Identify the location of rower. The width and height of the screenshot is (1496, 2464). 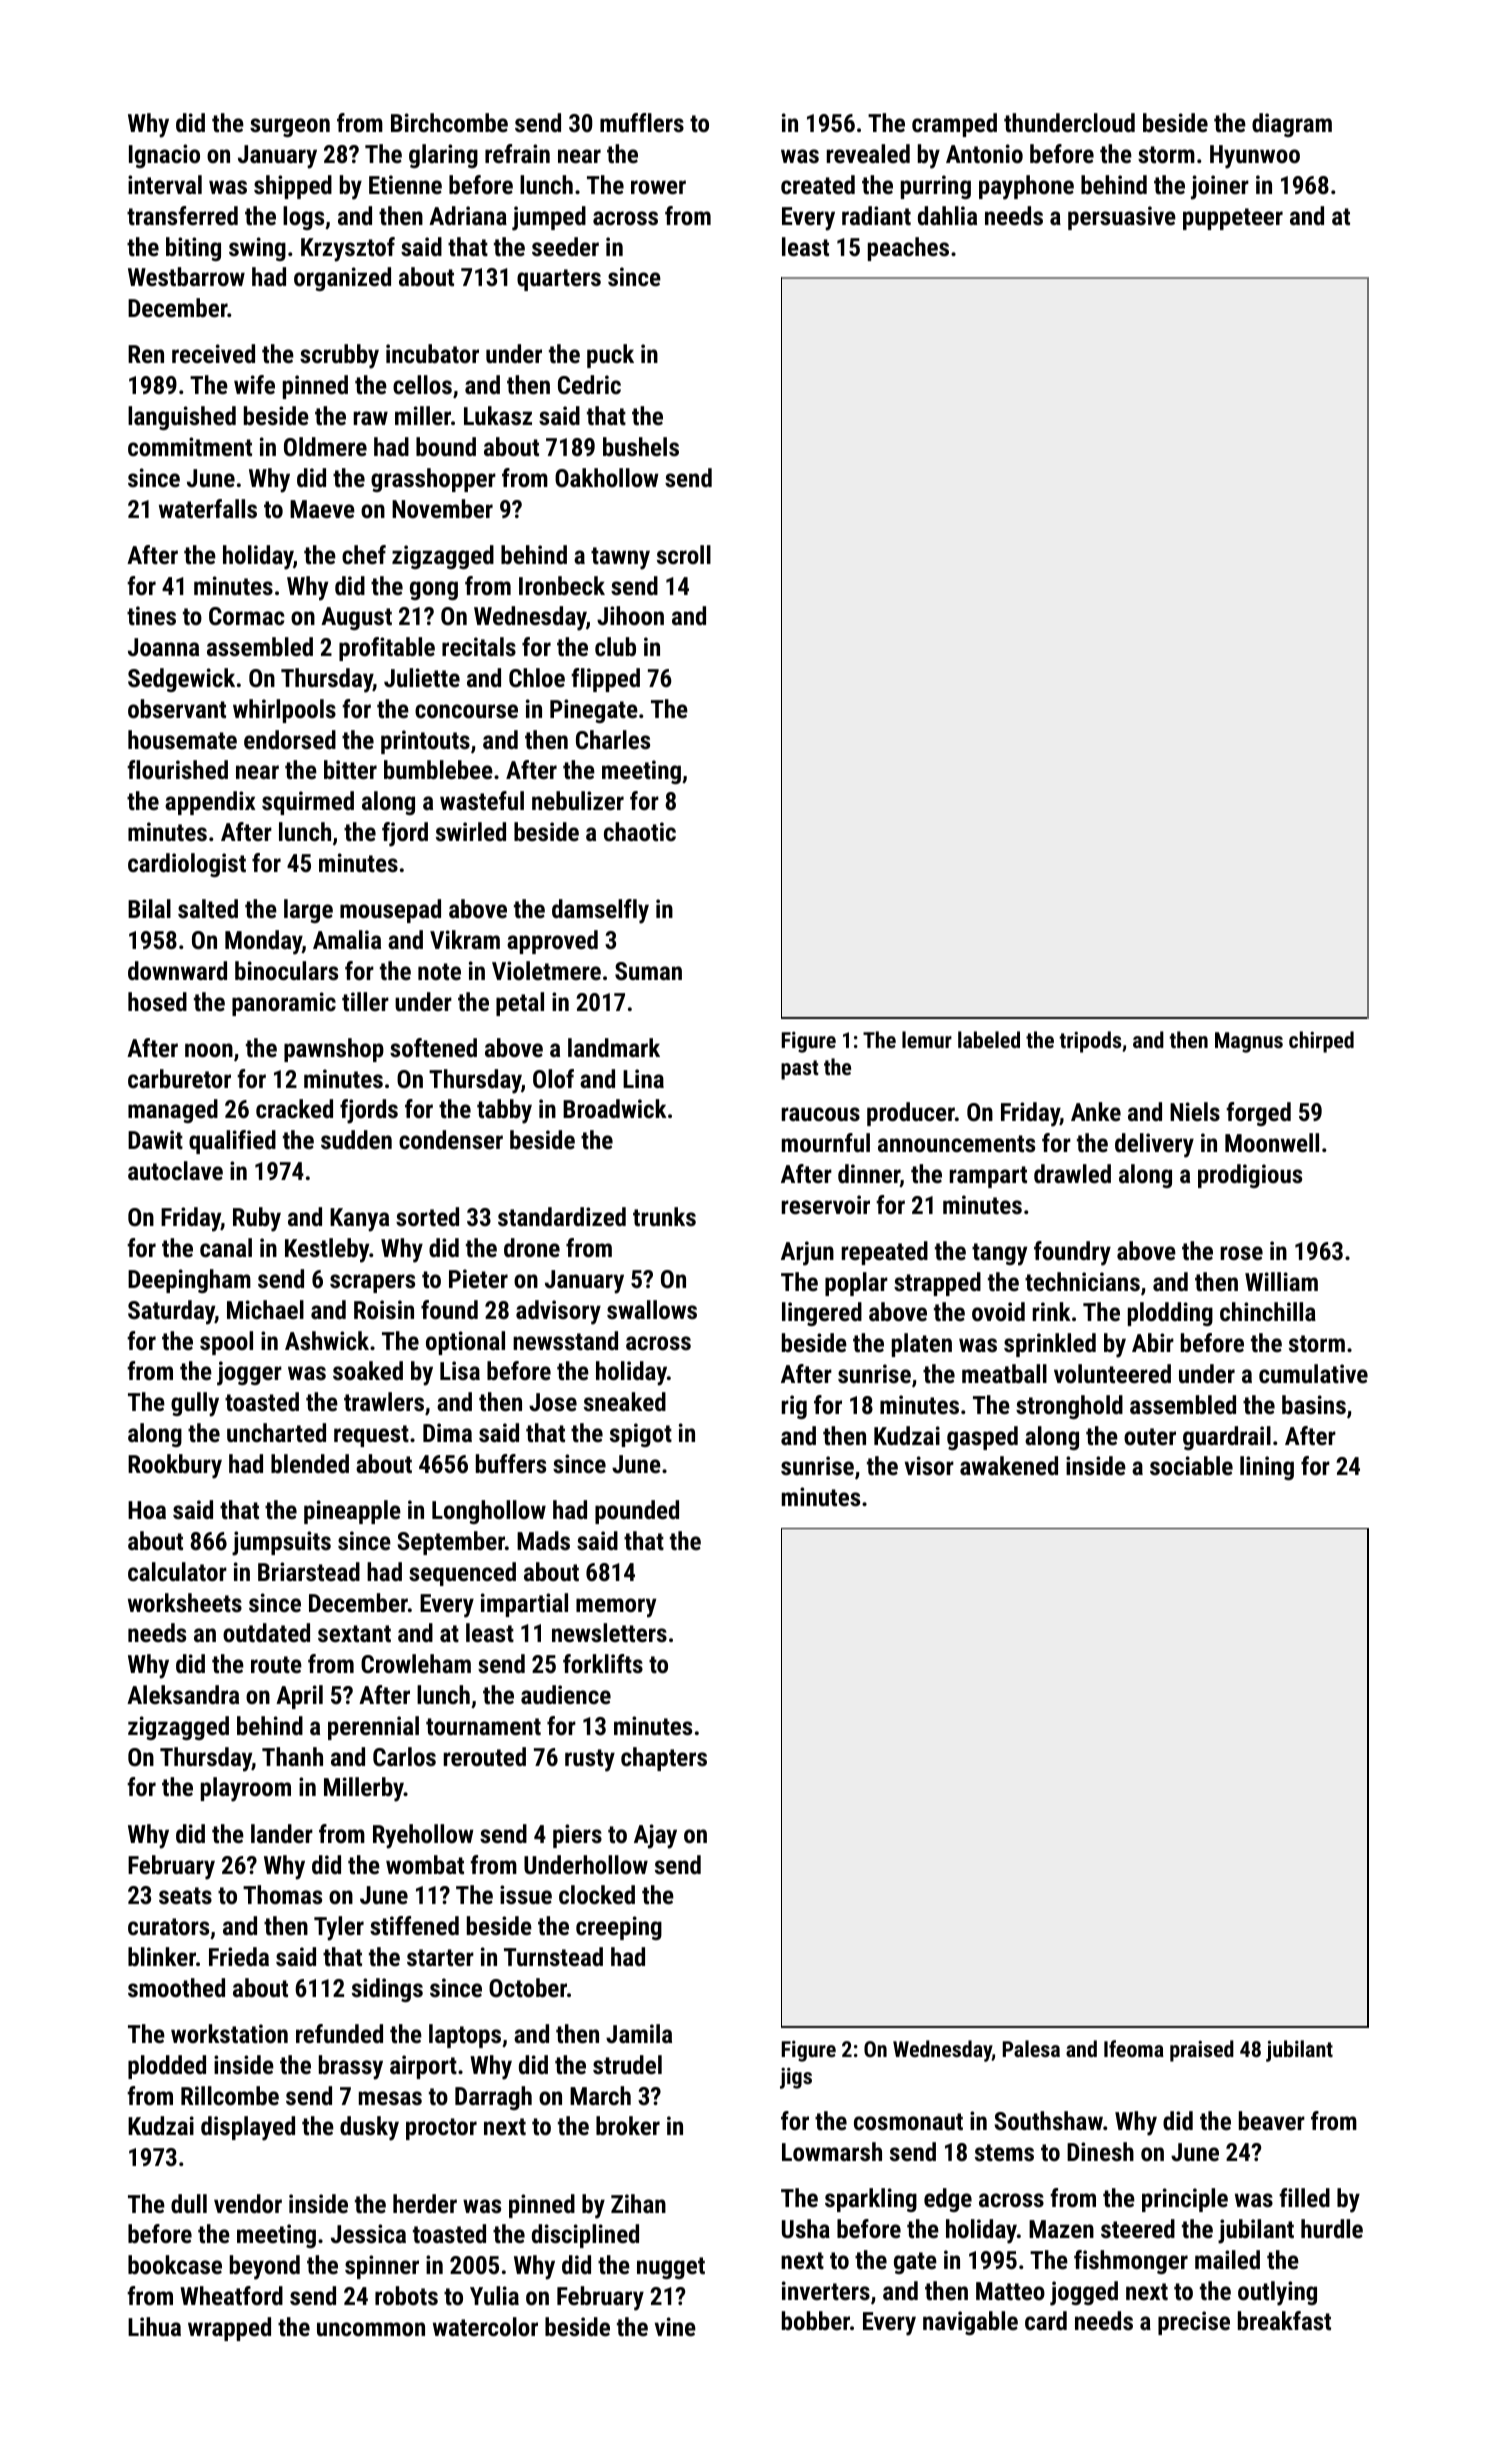
(658, 187).
